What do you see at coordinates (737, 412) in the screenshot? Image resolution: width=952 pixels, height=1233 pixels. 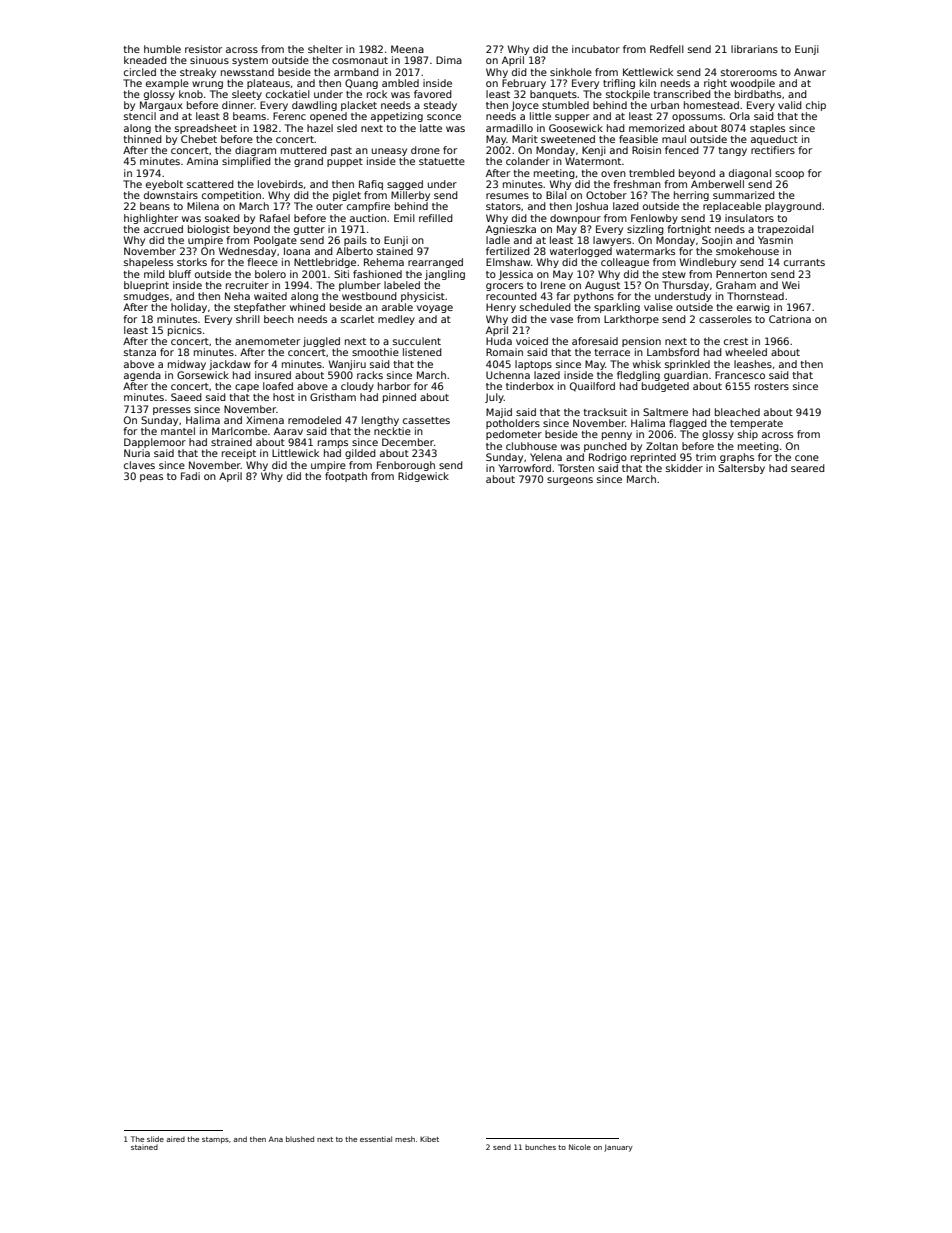 I see `bleached` at bounding box center [737, 412].
